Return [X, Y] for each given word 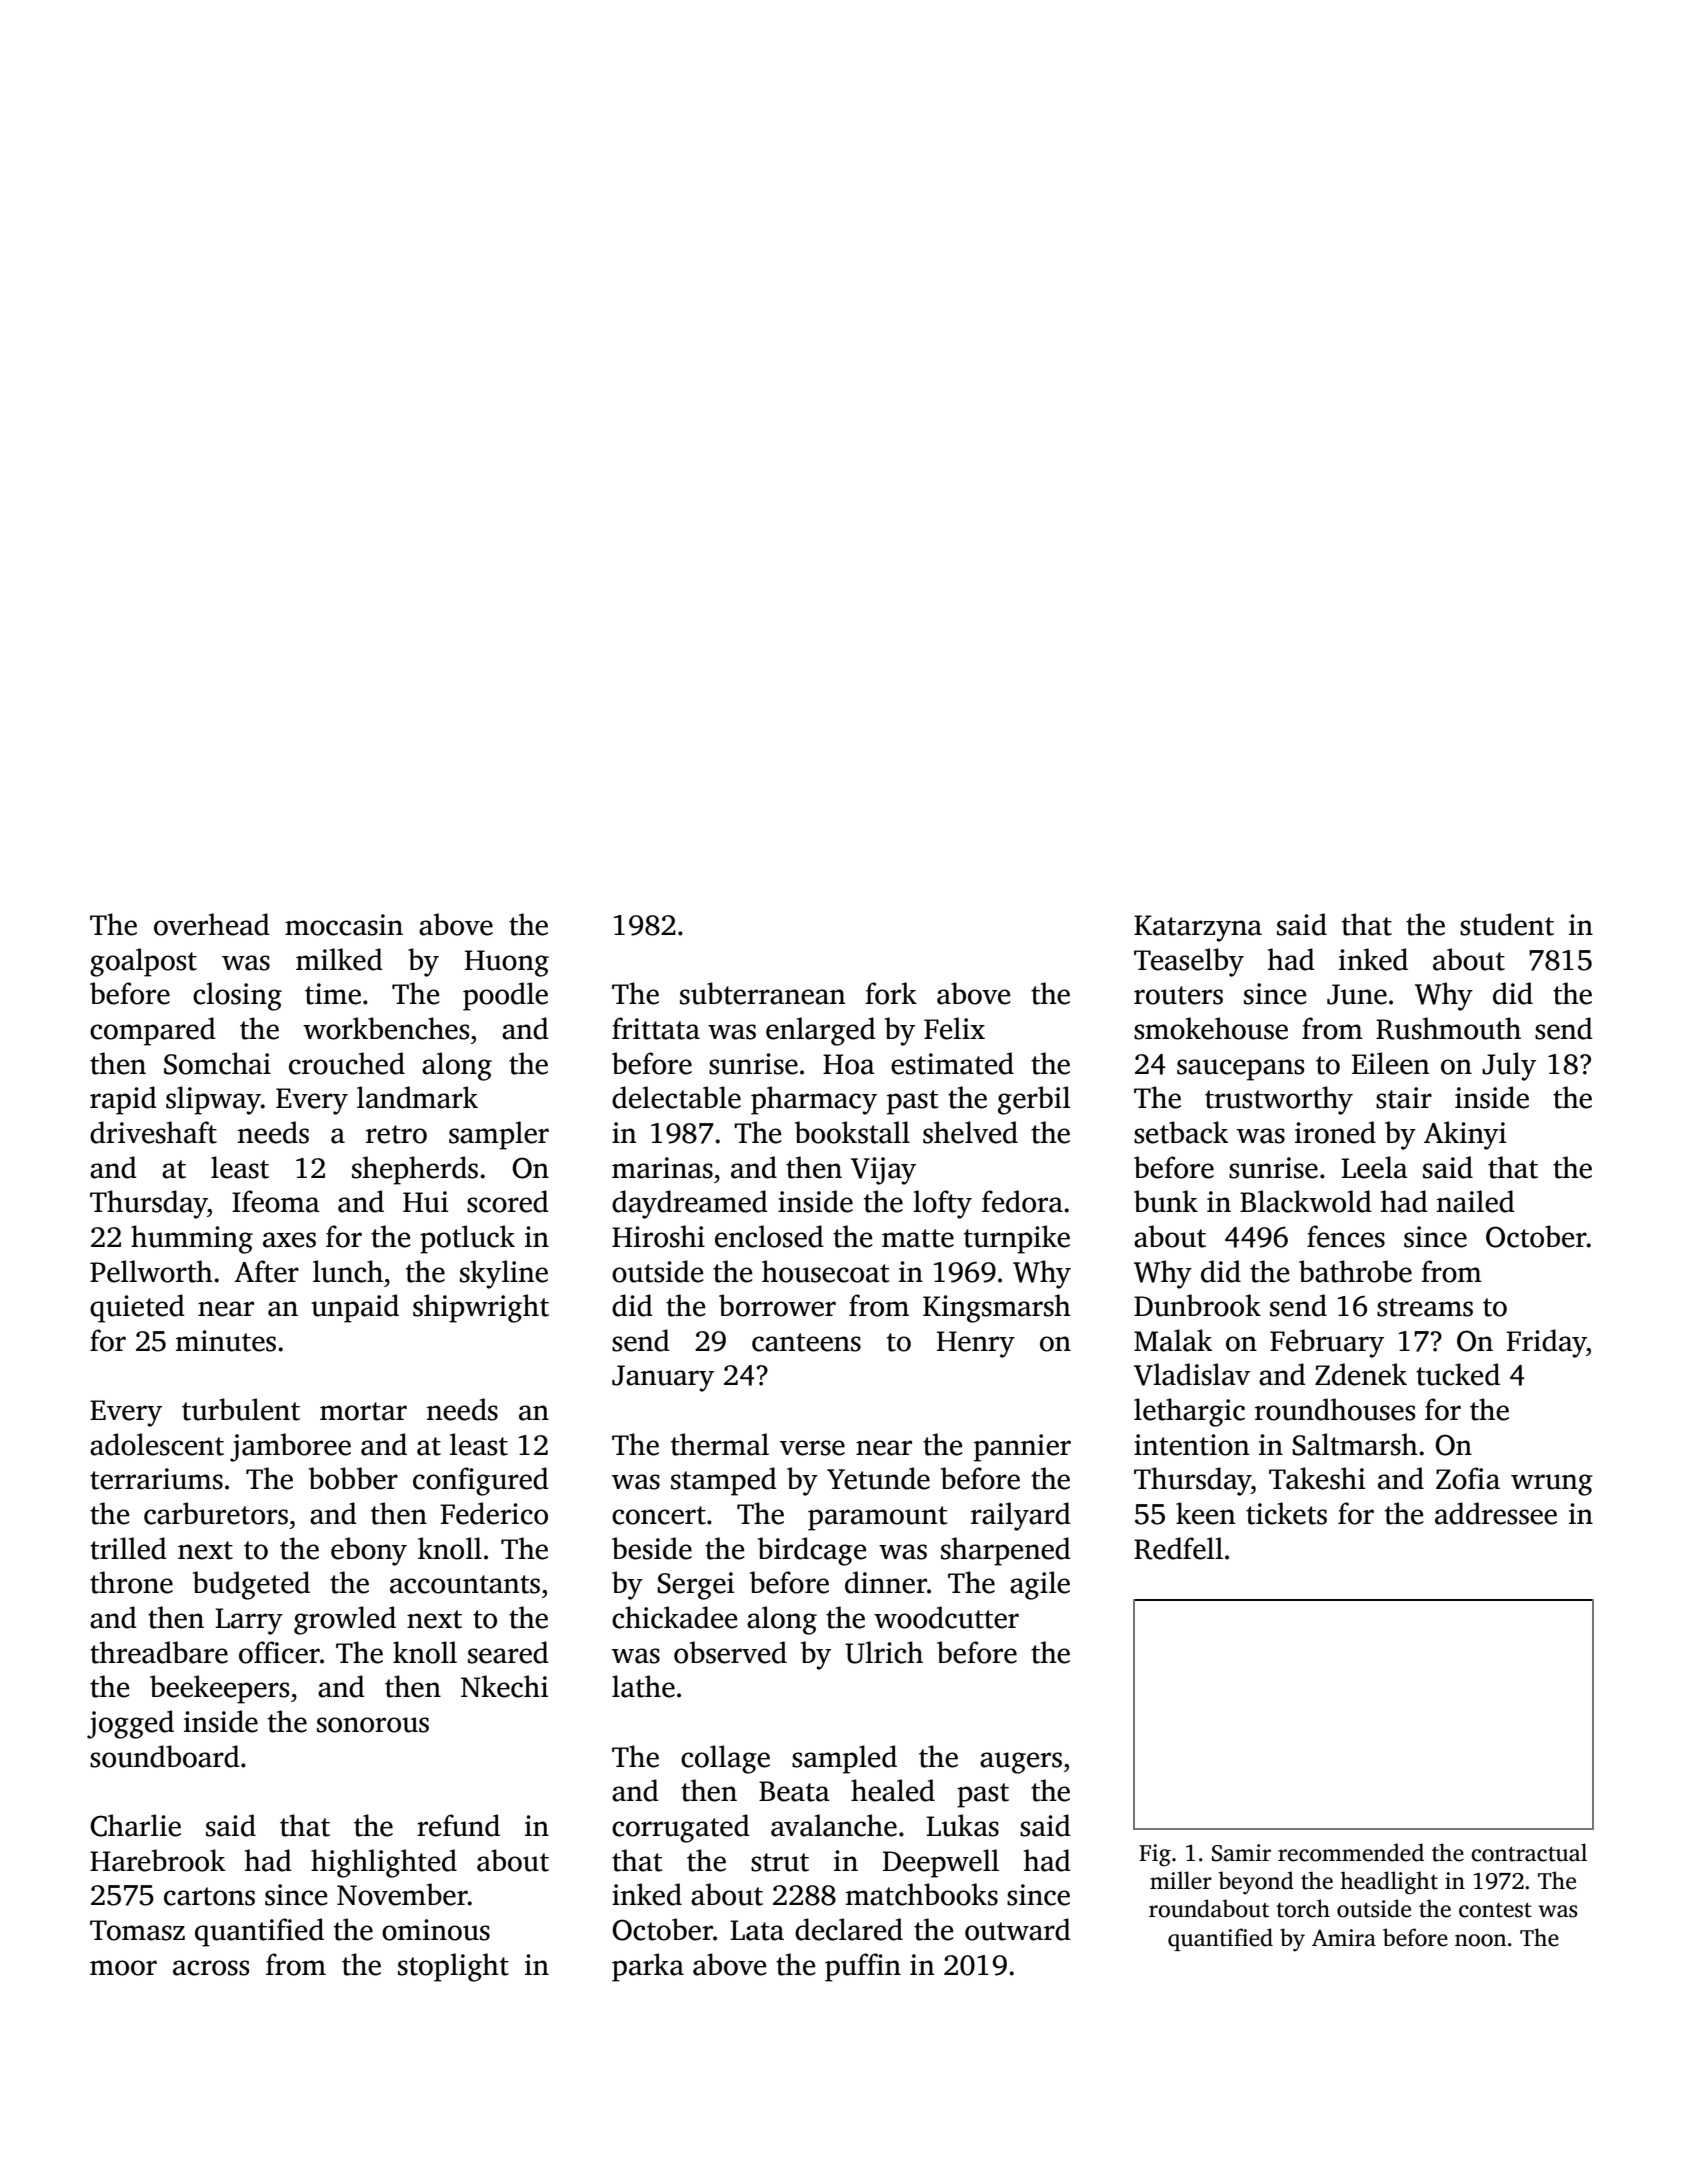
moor [123, 1968]
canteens [806, 1342]
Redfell [1178, 1548]
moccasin [344, 925]
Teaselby [1189, 962]
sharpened [1006, 1551]
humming [192, 1239]
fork [891, 993]
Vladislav [1192, 1374]
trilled [128, 1548]
